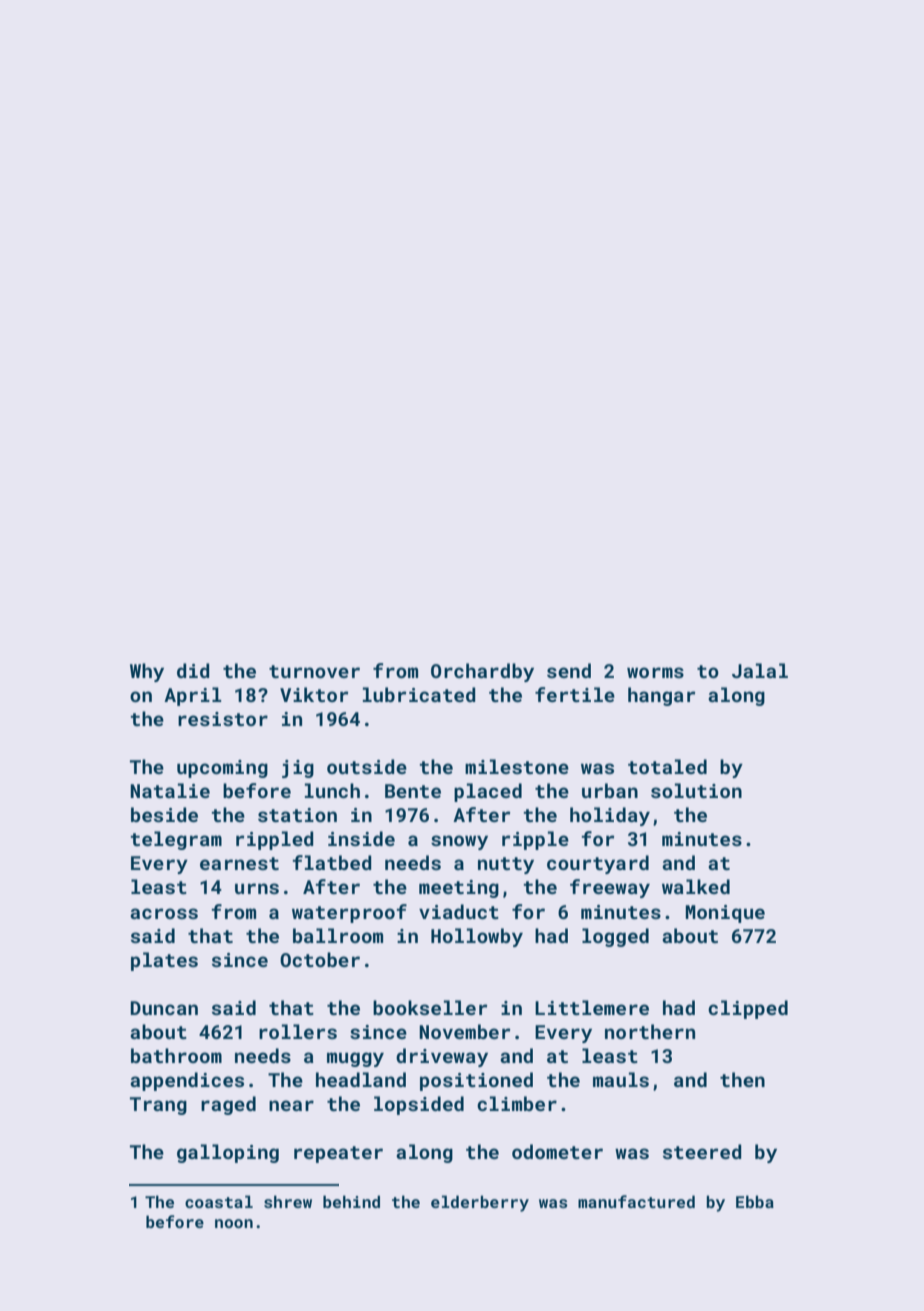 The height and width of the screenshot is (1311, 924). What do you see at coordinates (517, 1103) in the screenshot?
I see `climber` at bounding box center [517, 1103].
